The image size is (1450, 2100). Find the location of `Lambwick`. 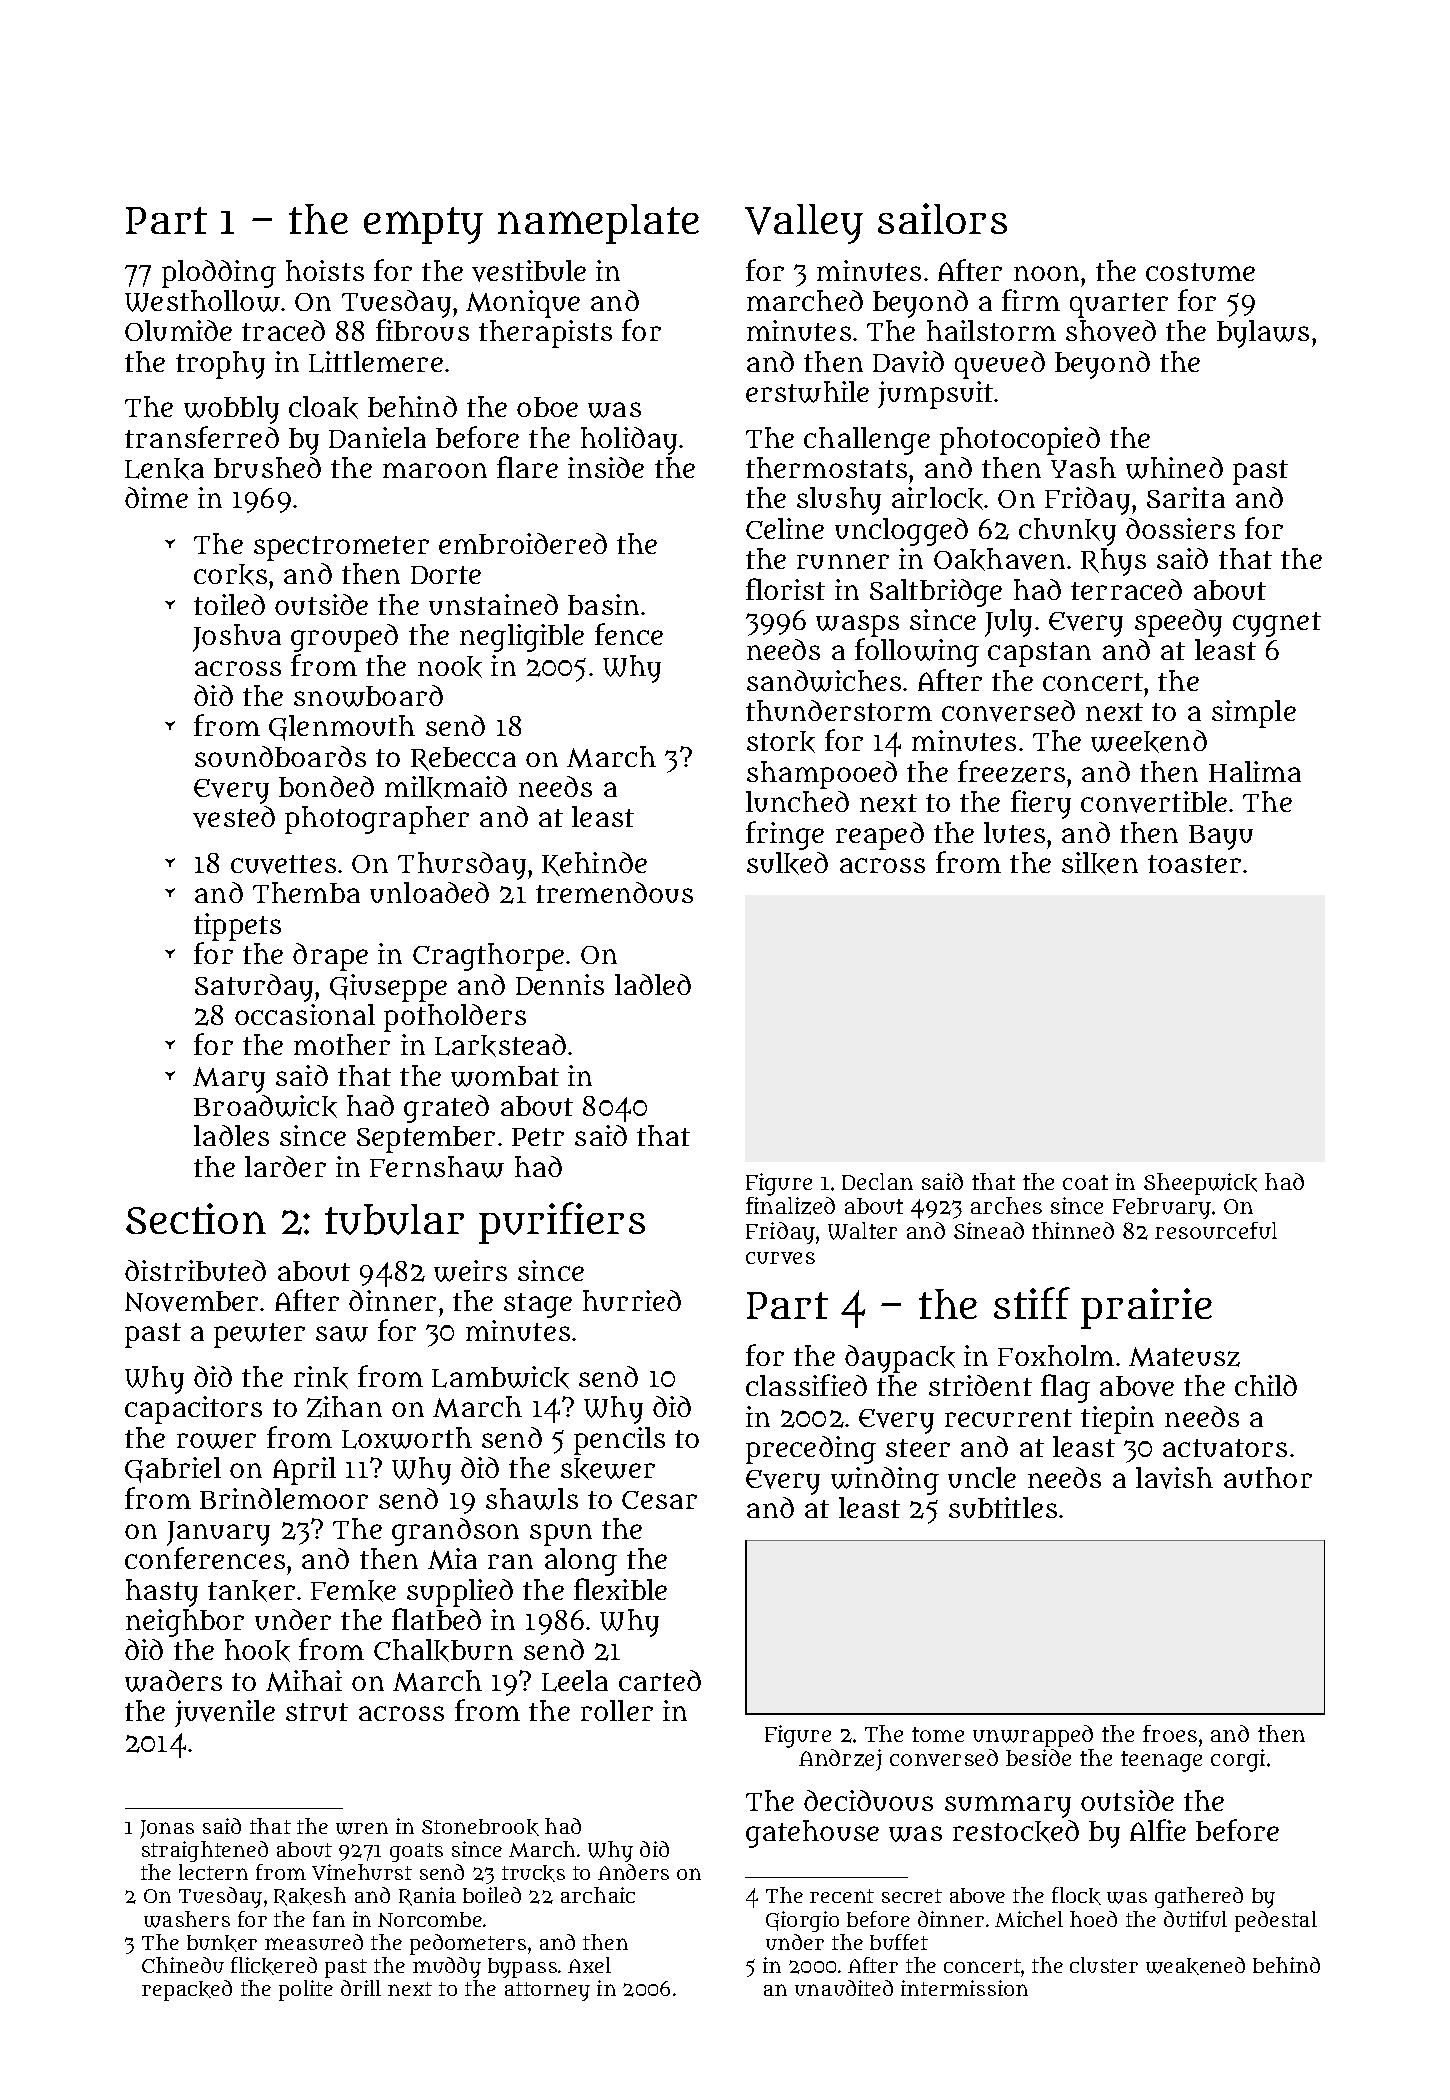

Lambwick is located at coordinates (500, 1377).
